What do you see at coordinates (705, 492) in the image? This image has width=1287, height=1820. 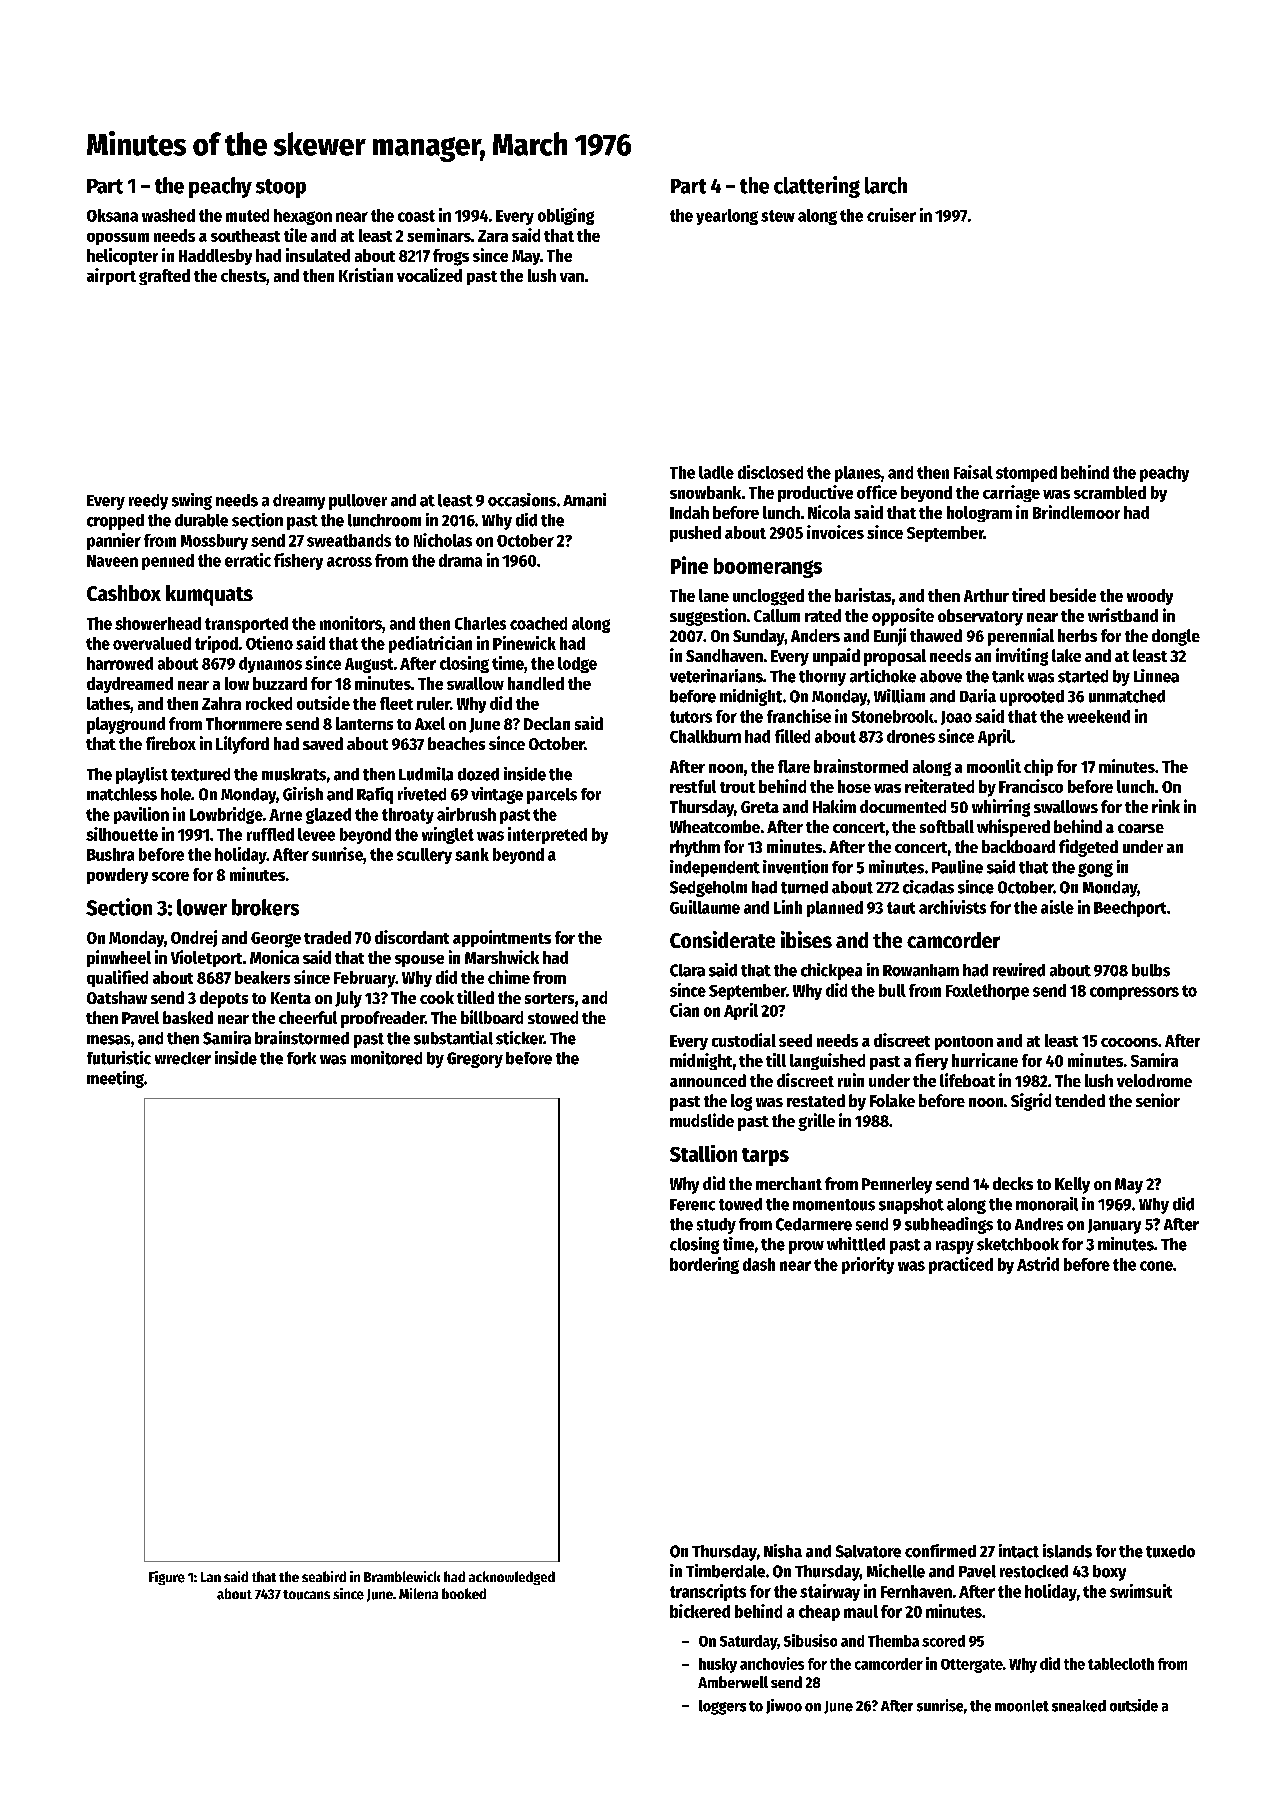 I see `snowbank` at bounding box center [705, 492].
